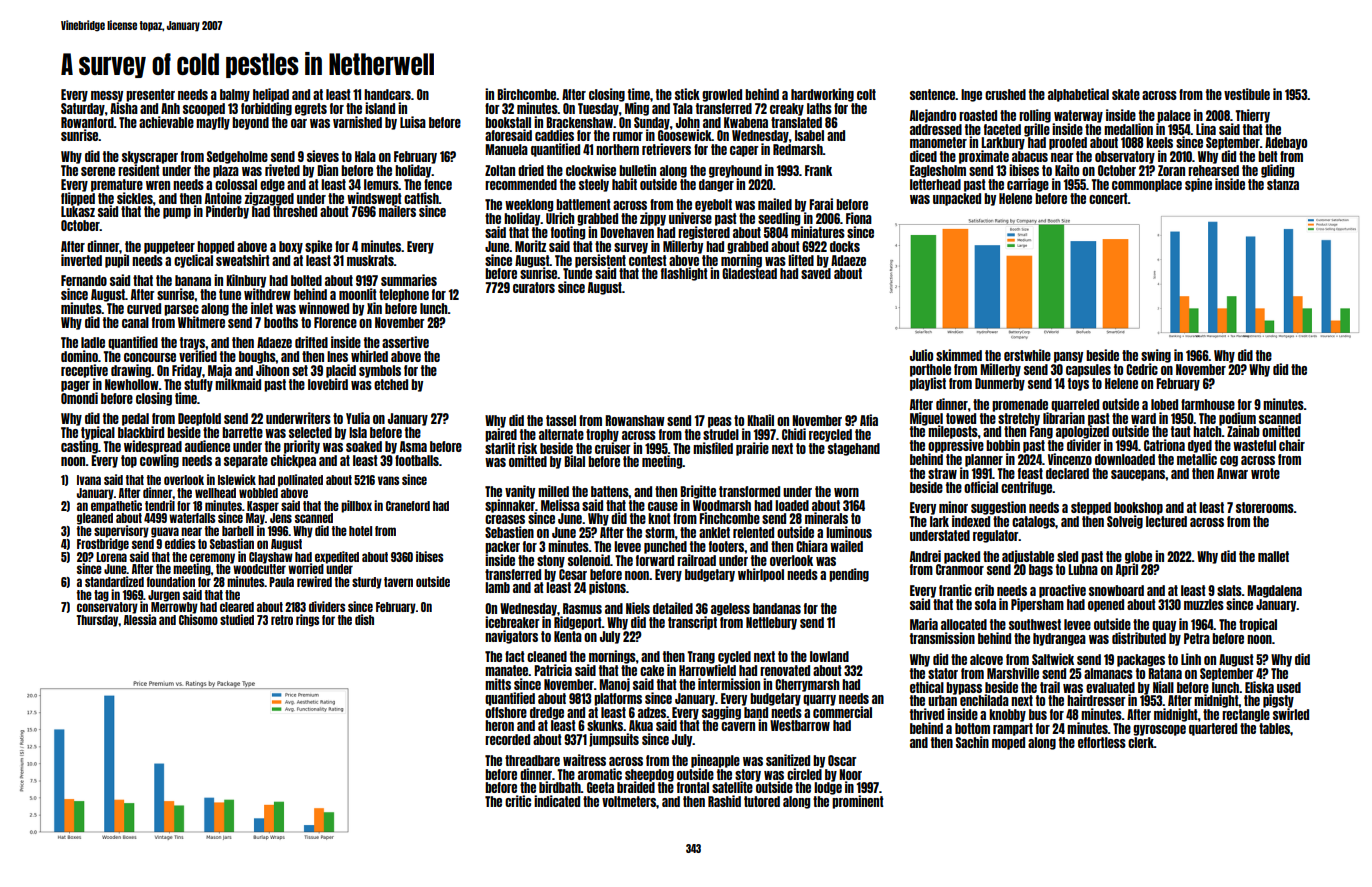  What do you see at coordinates (387, 94) in the screenshot?
I see `handcars` at bounding box center [387, 94].
